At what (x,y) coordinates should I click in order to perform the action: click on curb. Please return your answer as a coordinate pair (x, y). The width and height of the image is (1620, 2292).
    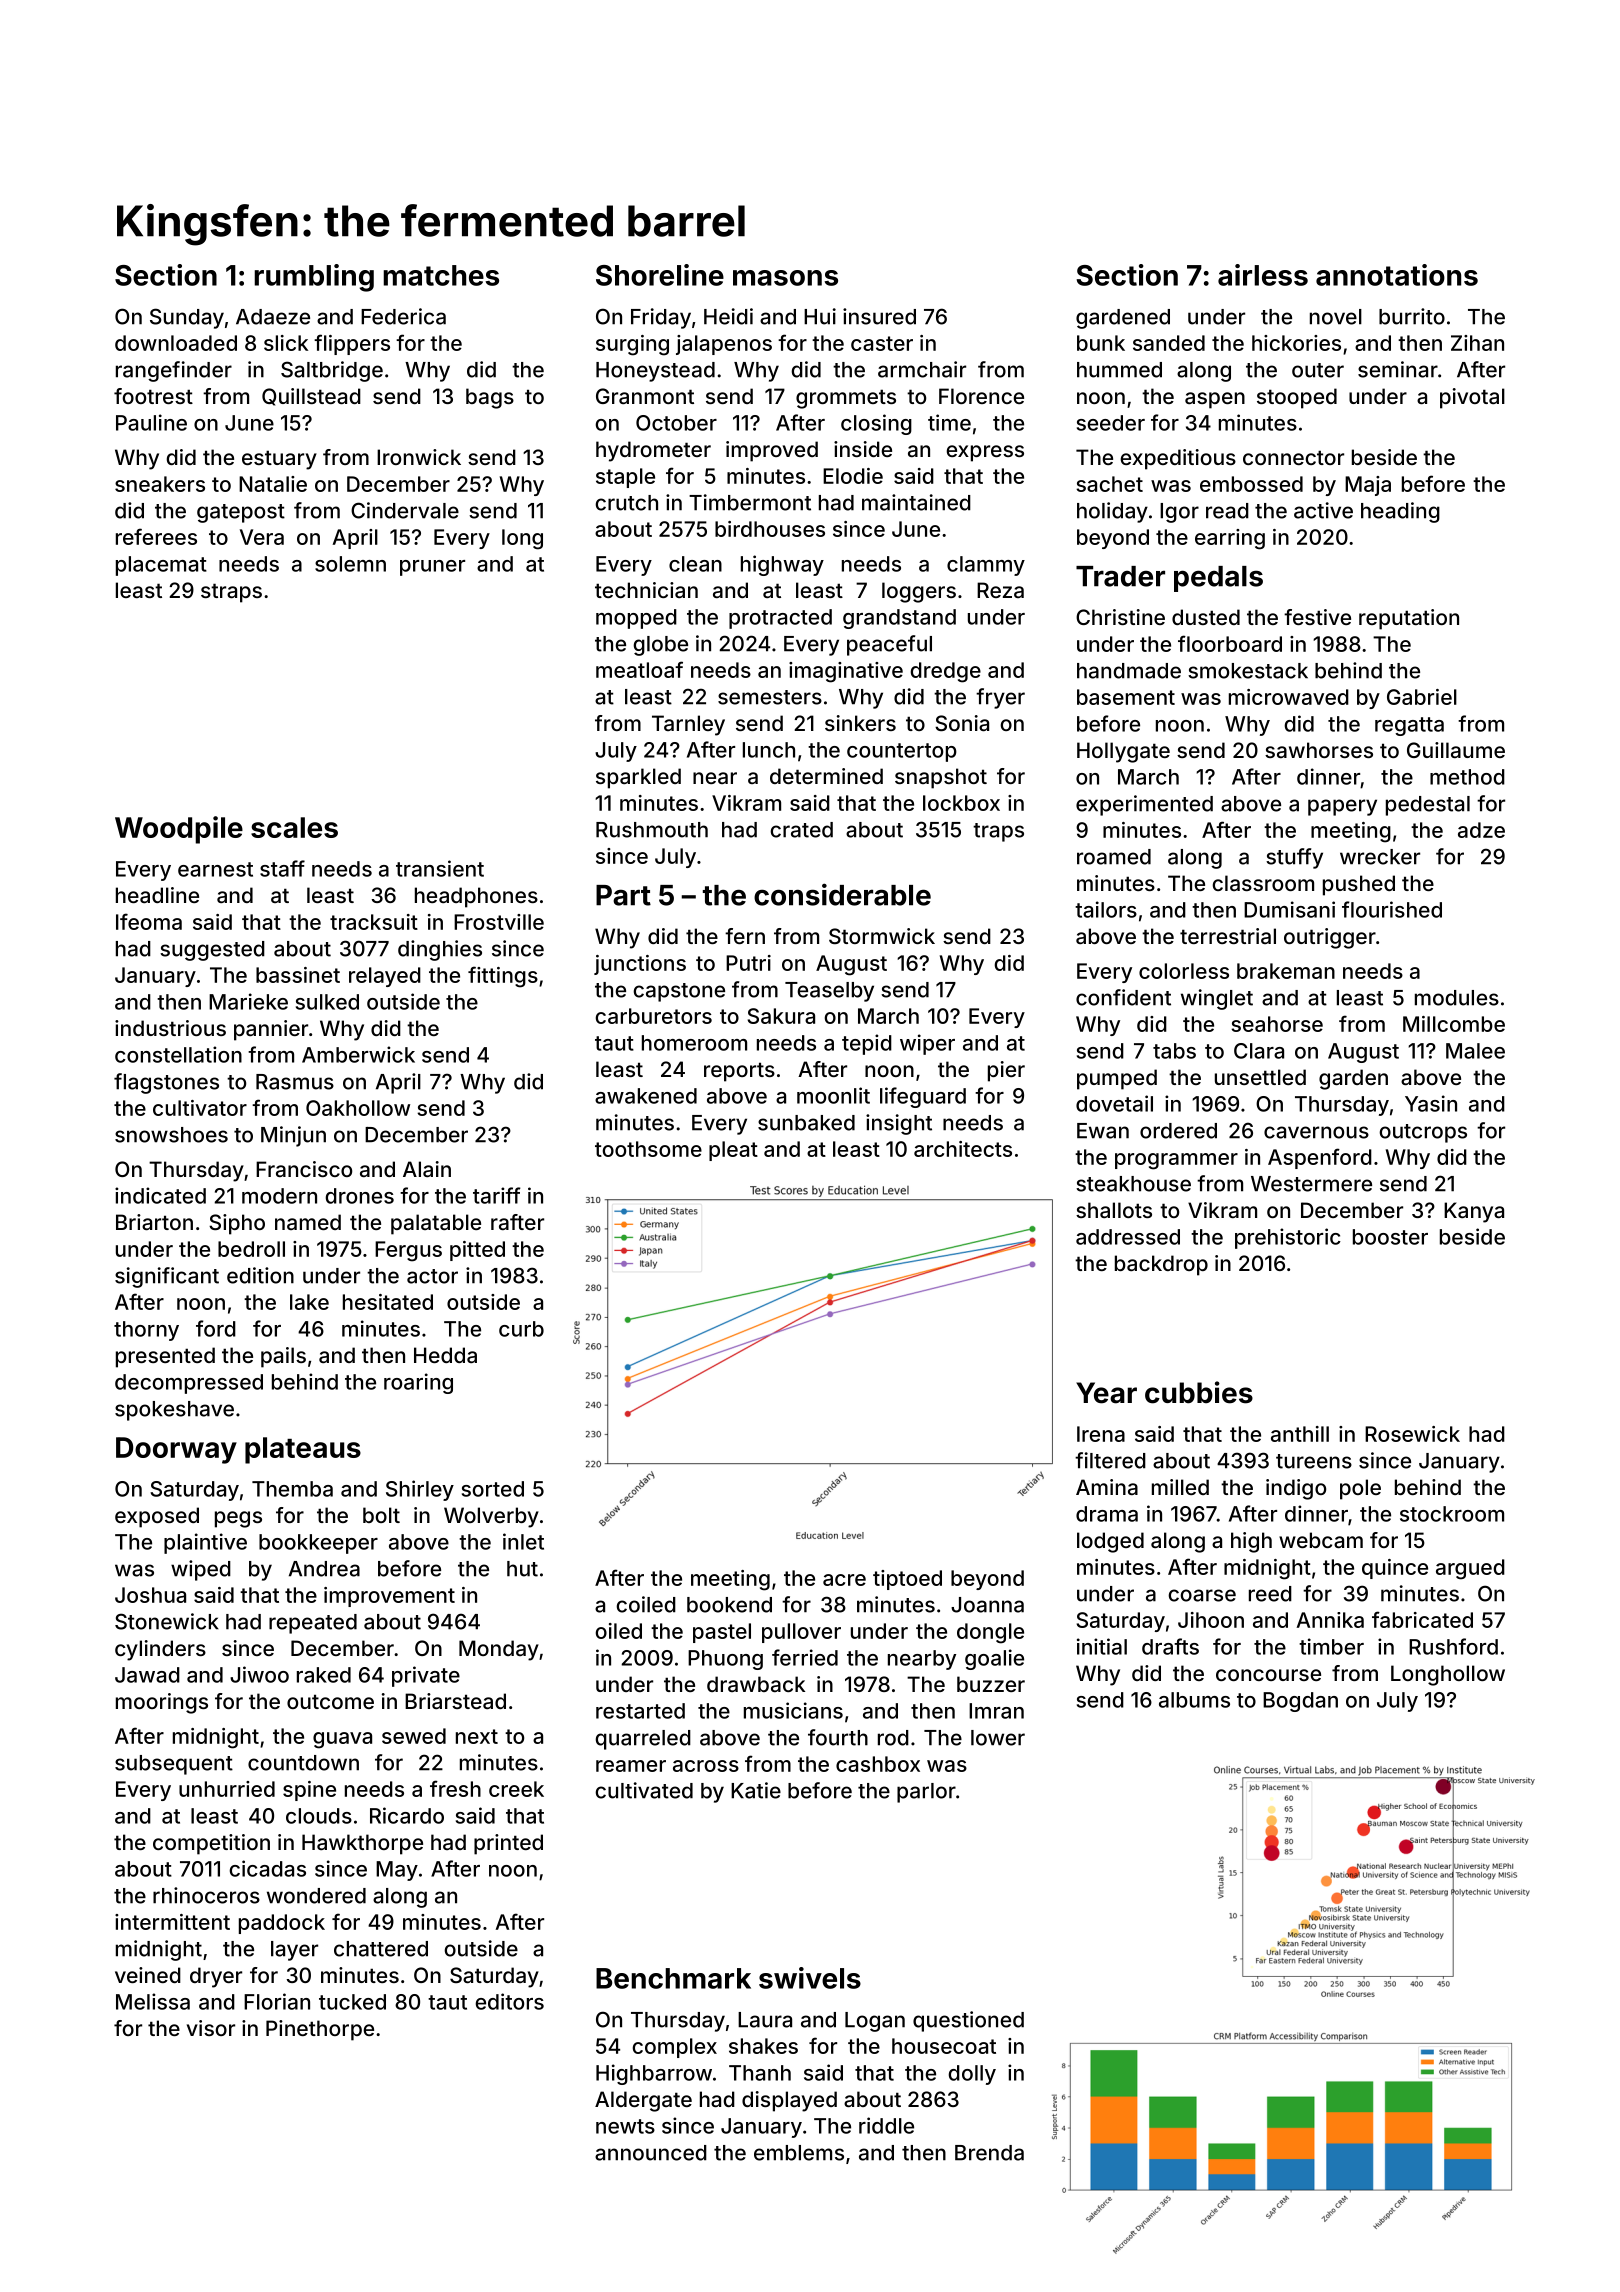
    Looking at the image, I should click on (521, 1329).
